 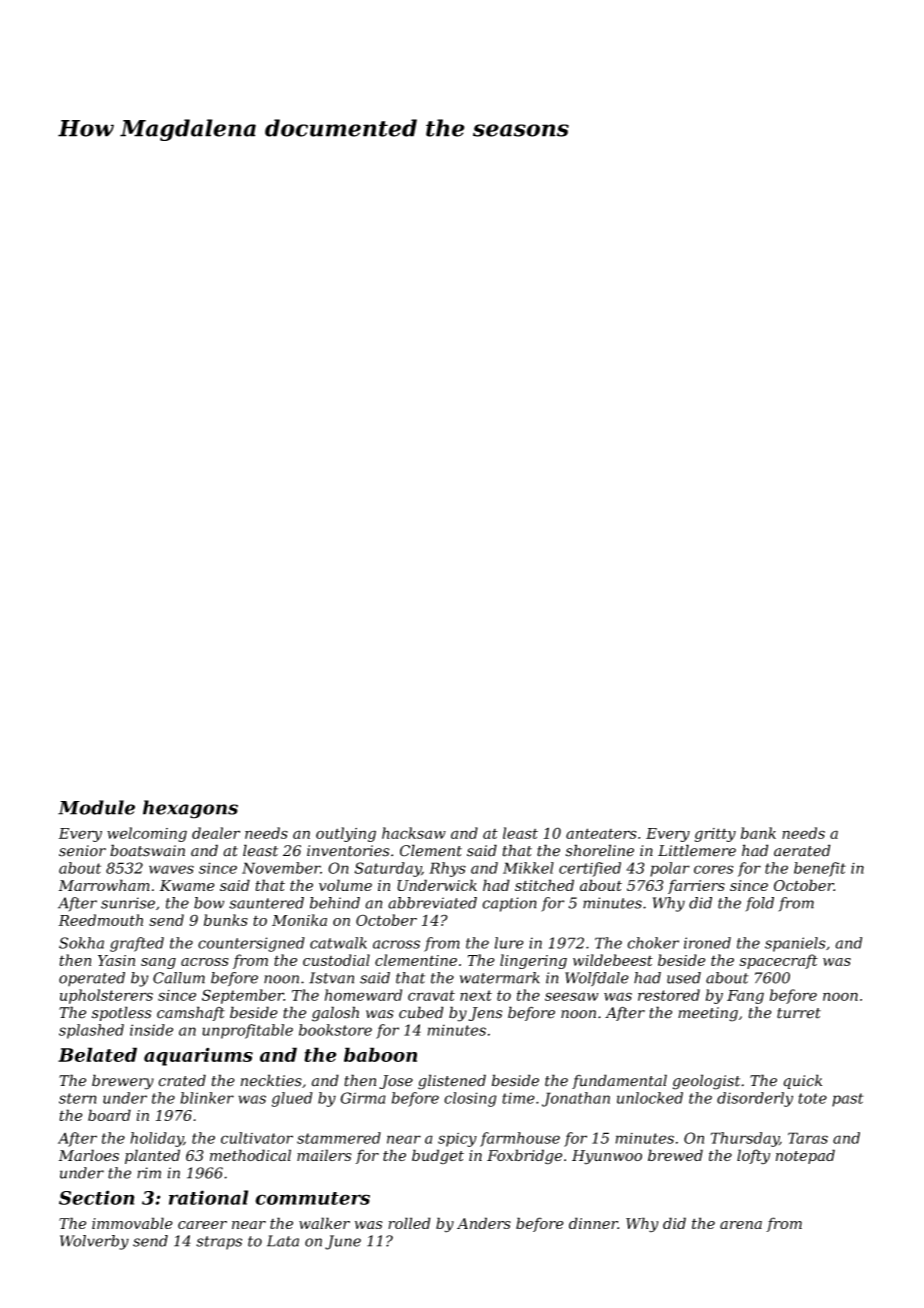 I want to click on arena, so click(x=741, y=1225).
